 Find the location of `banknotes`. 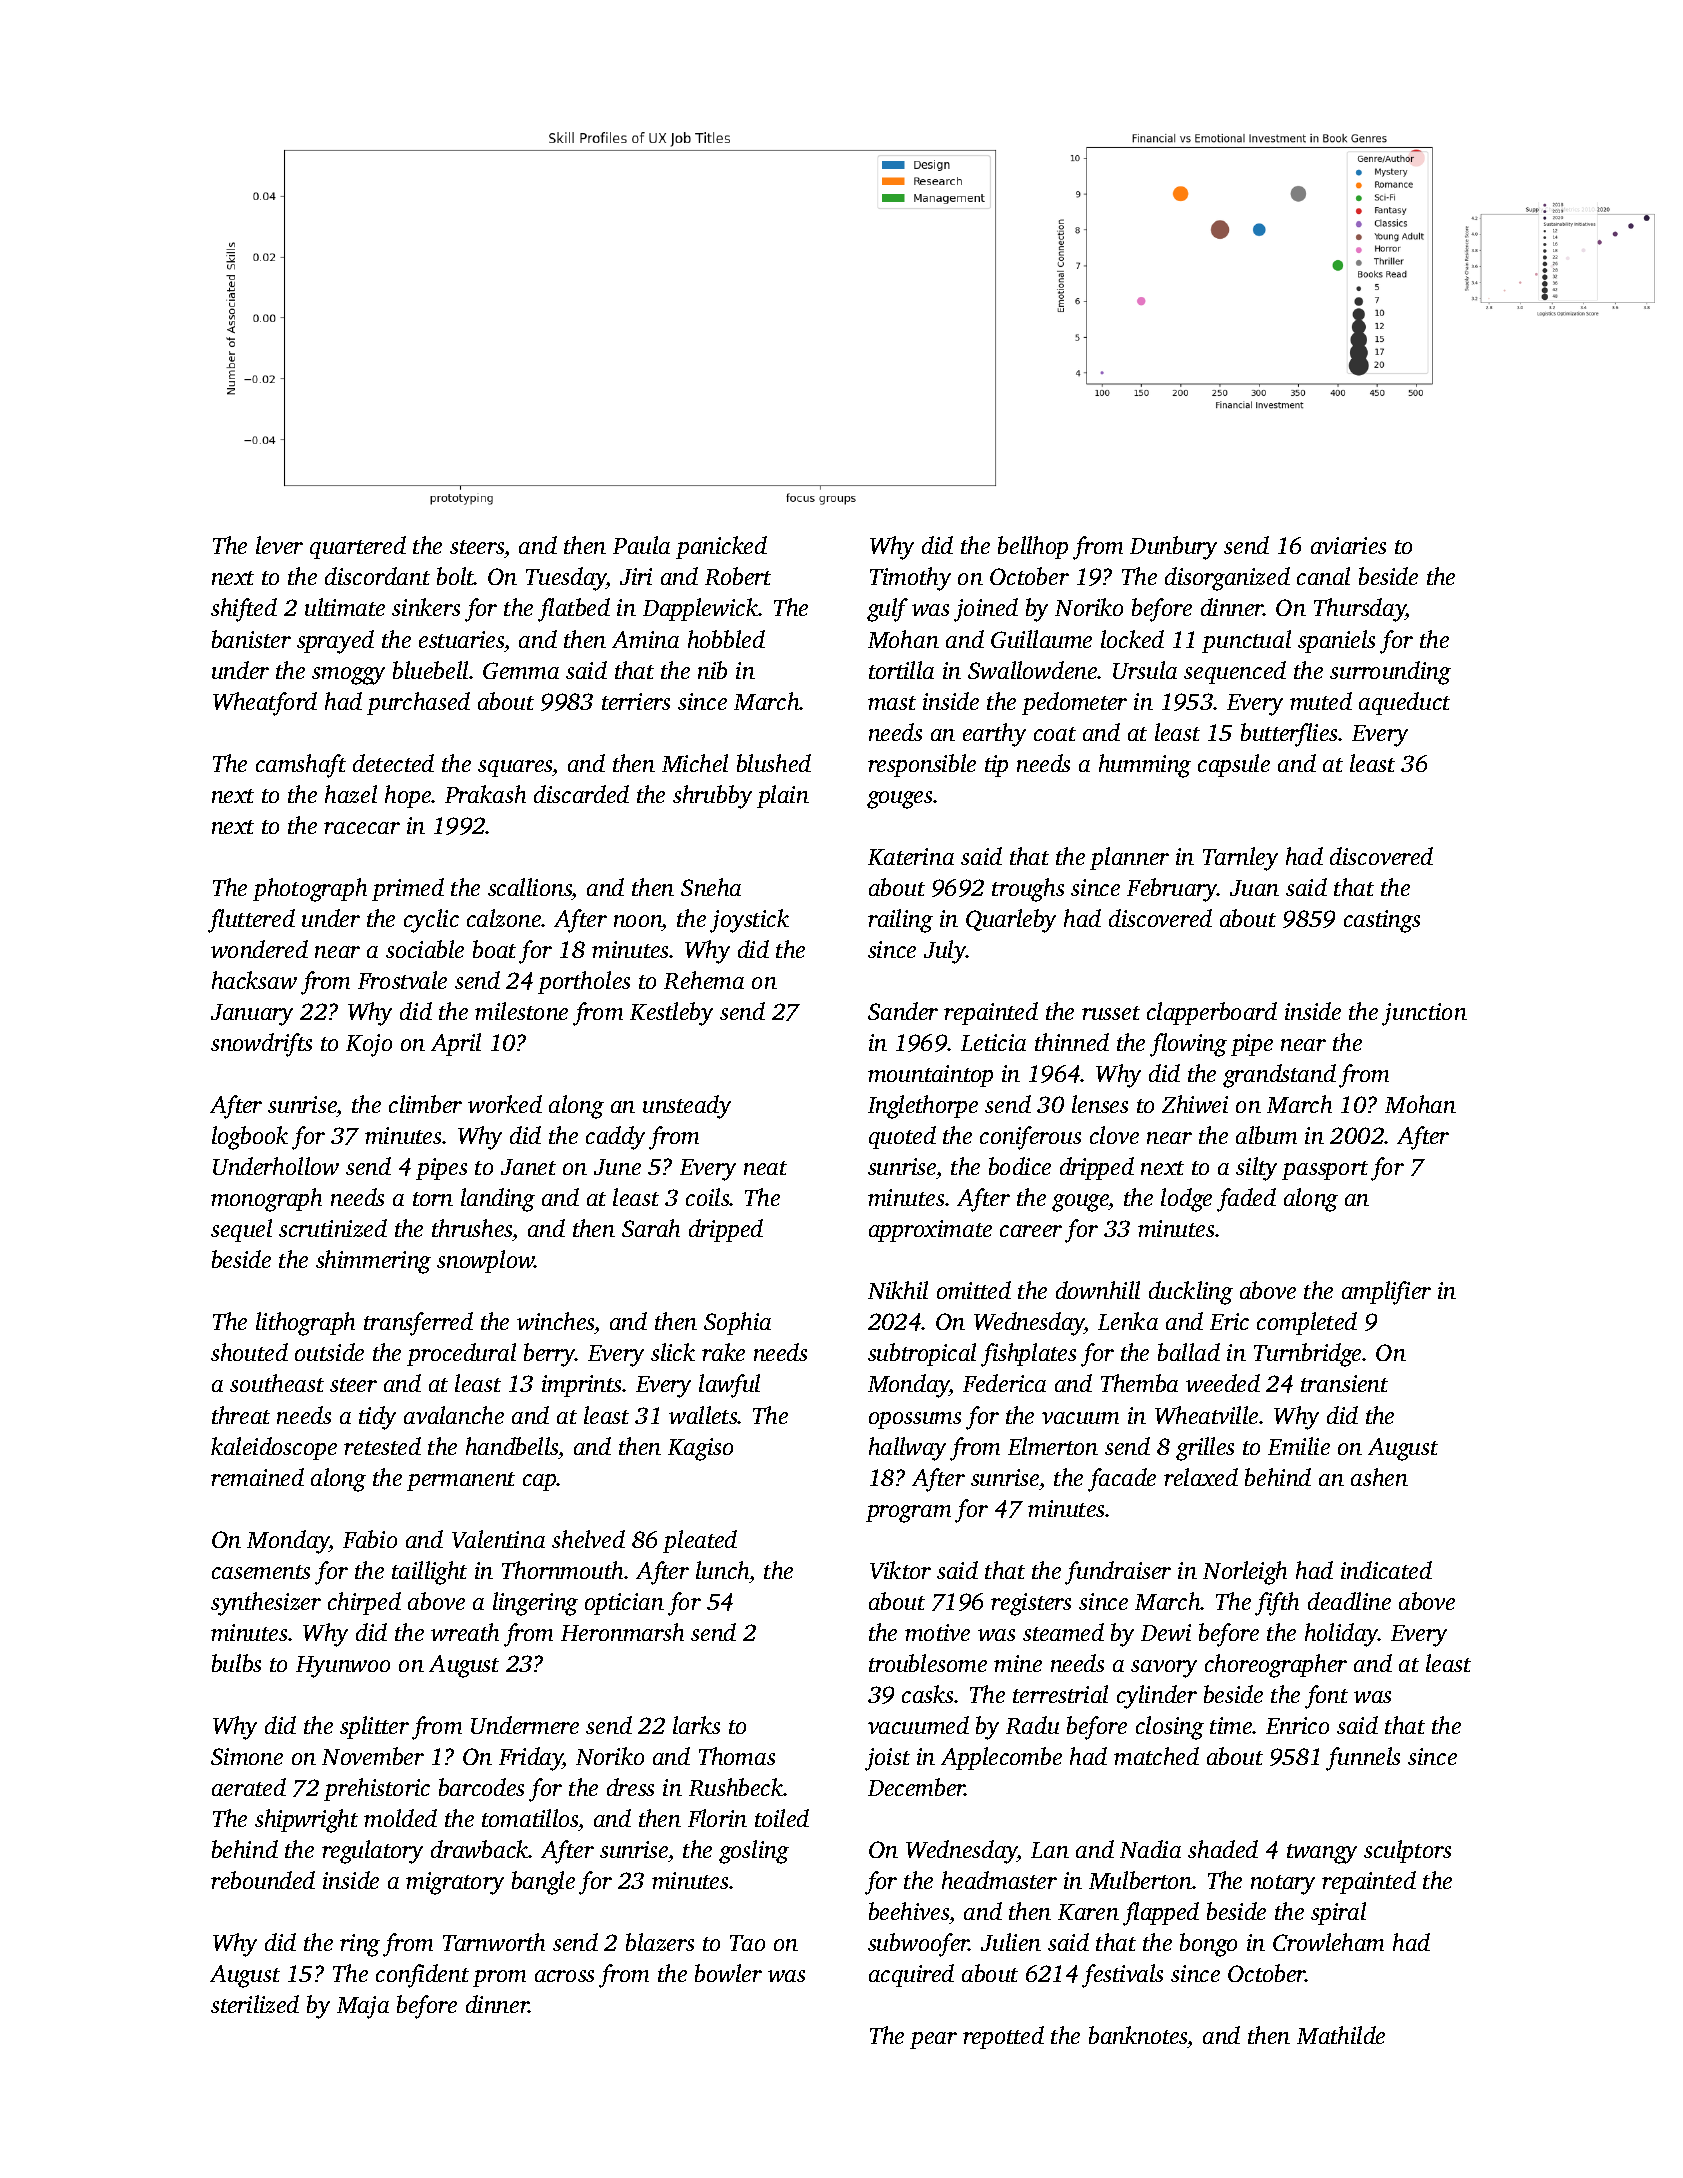

banknotes is located at coordinates (1138, 2037).
